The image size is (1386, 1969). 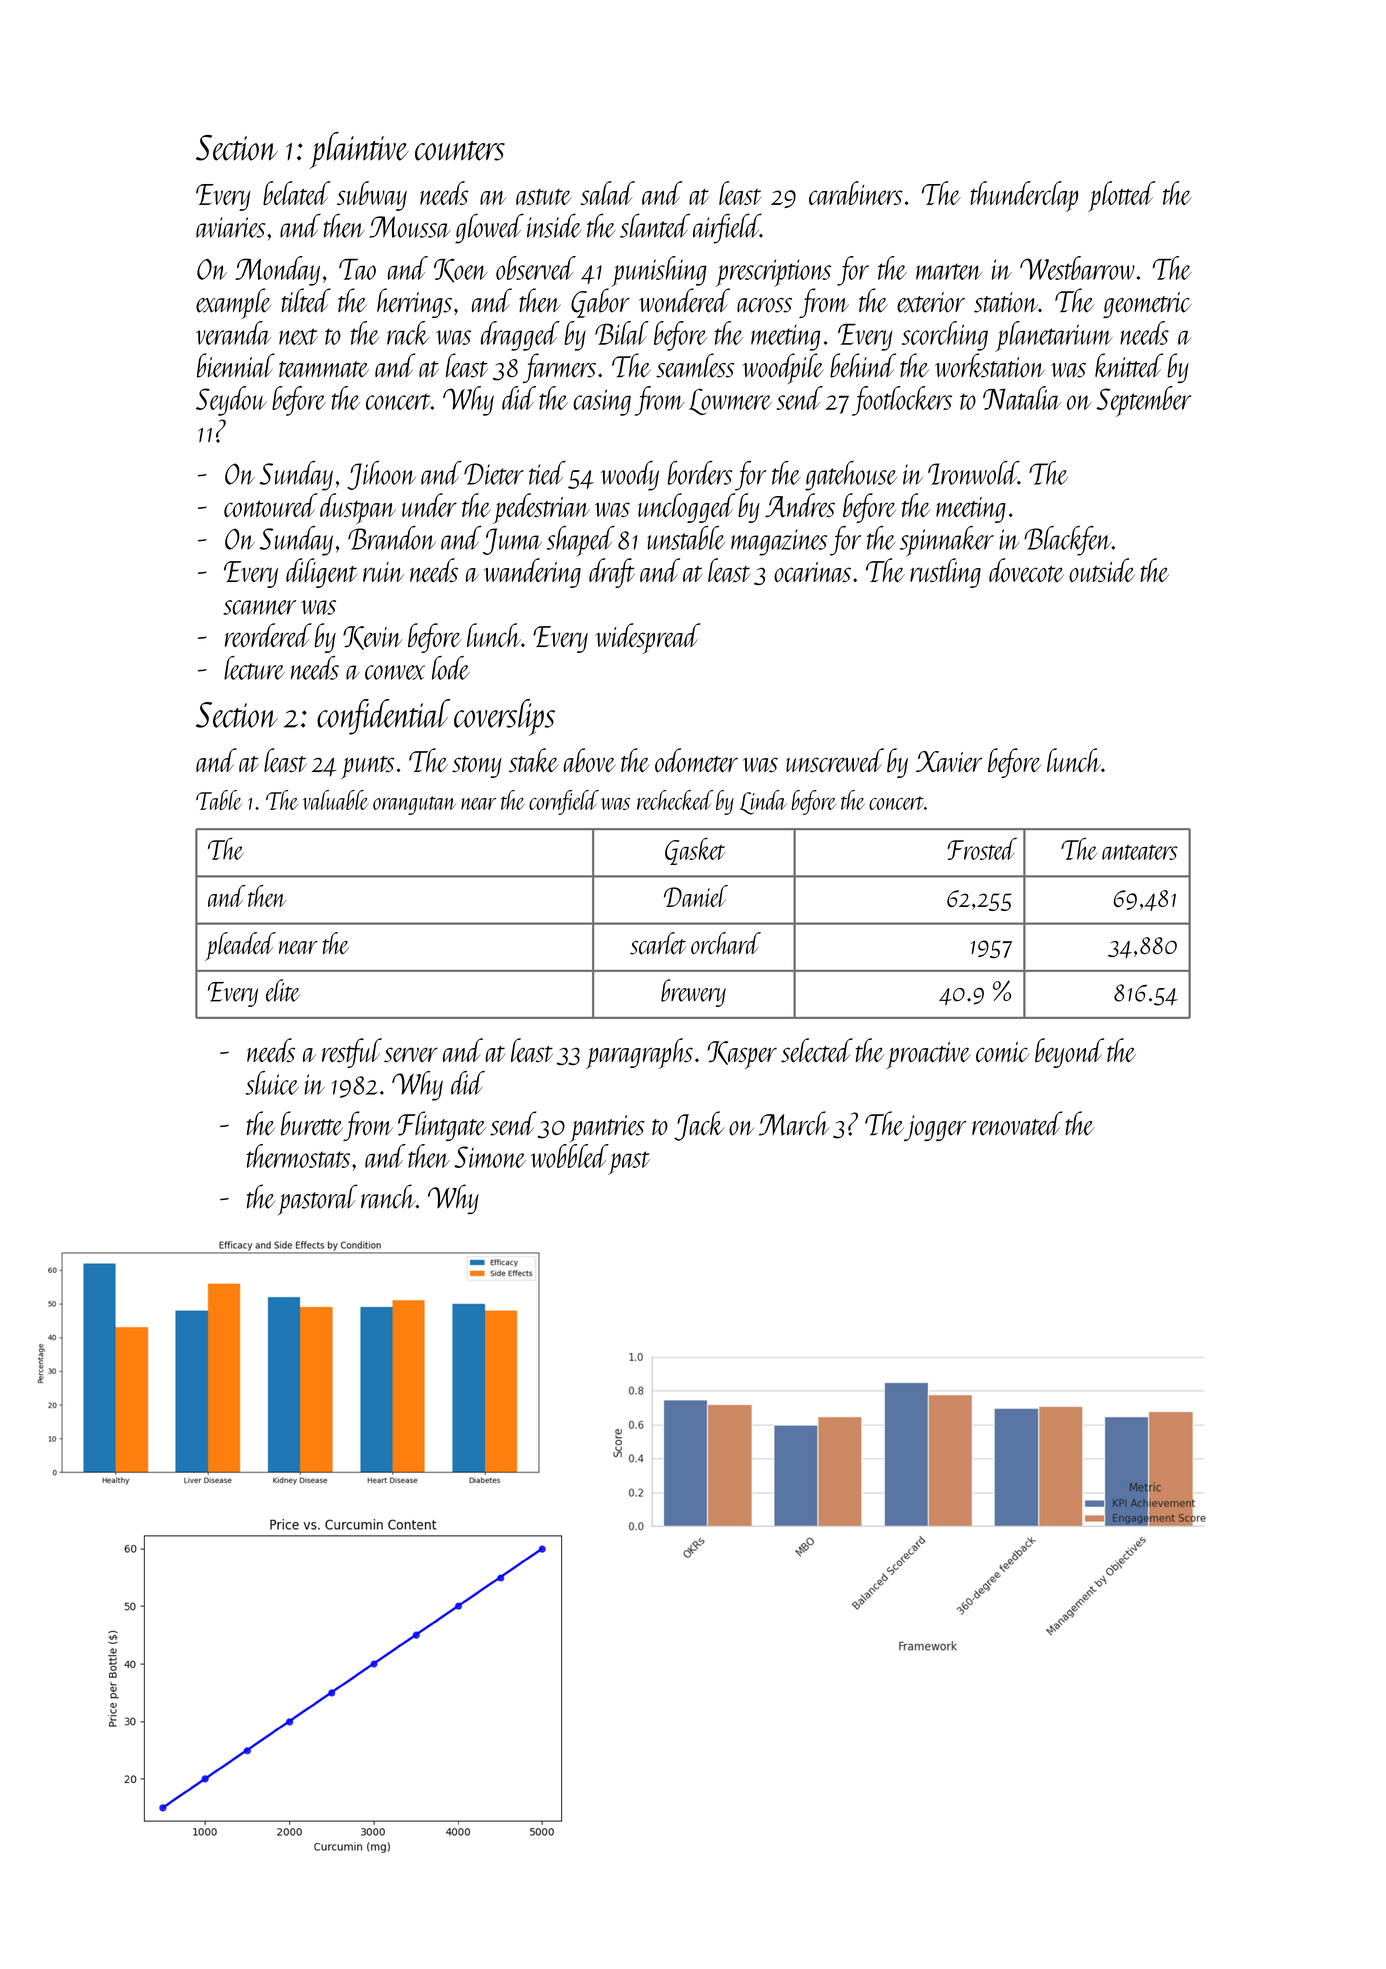 I want to click on anteaters, so click(x=1140, y=852).
